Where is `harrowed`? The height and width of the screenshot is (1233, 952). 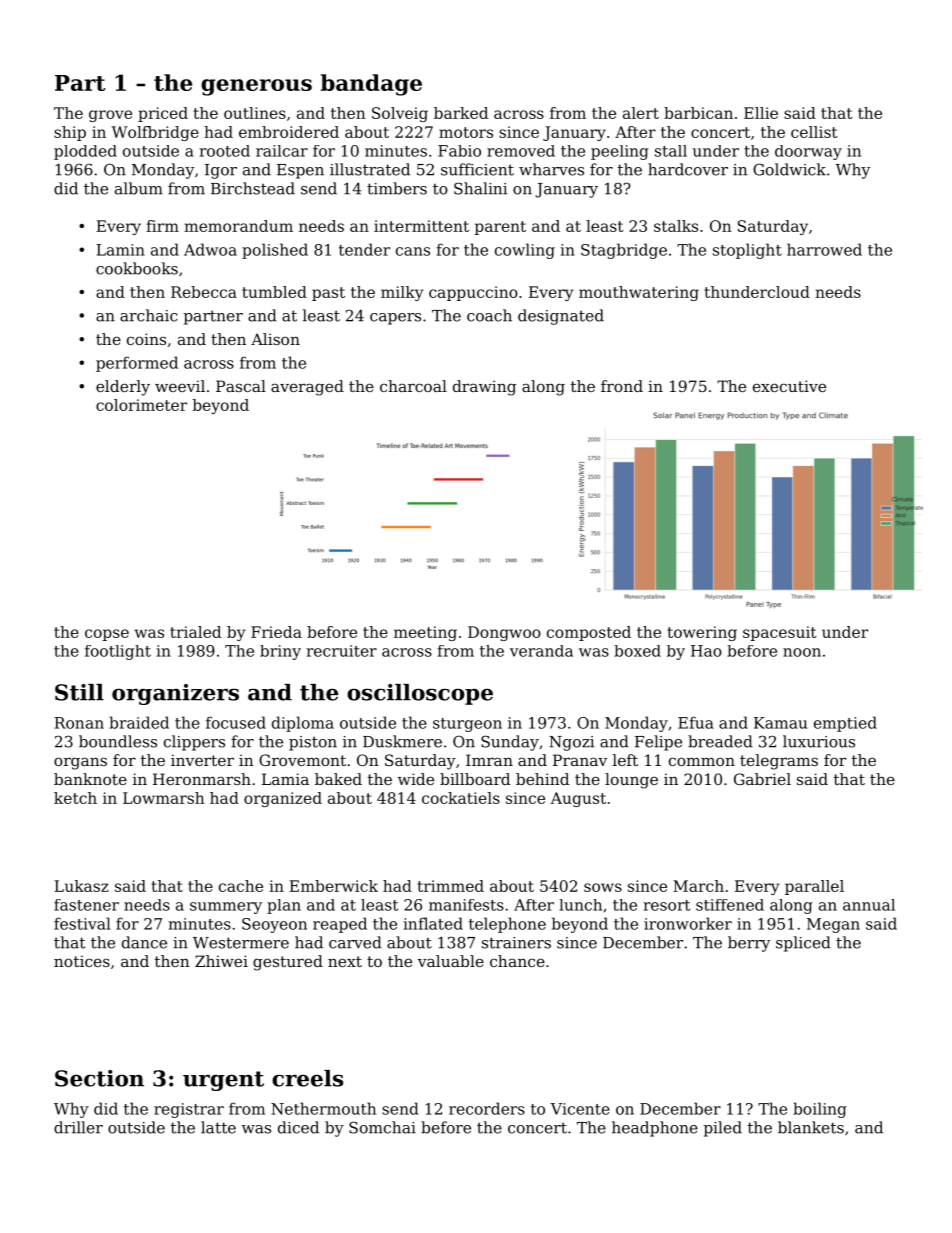
harrowed is located at coordinates (824, 249).
